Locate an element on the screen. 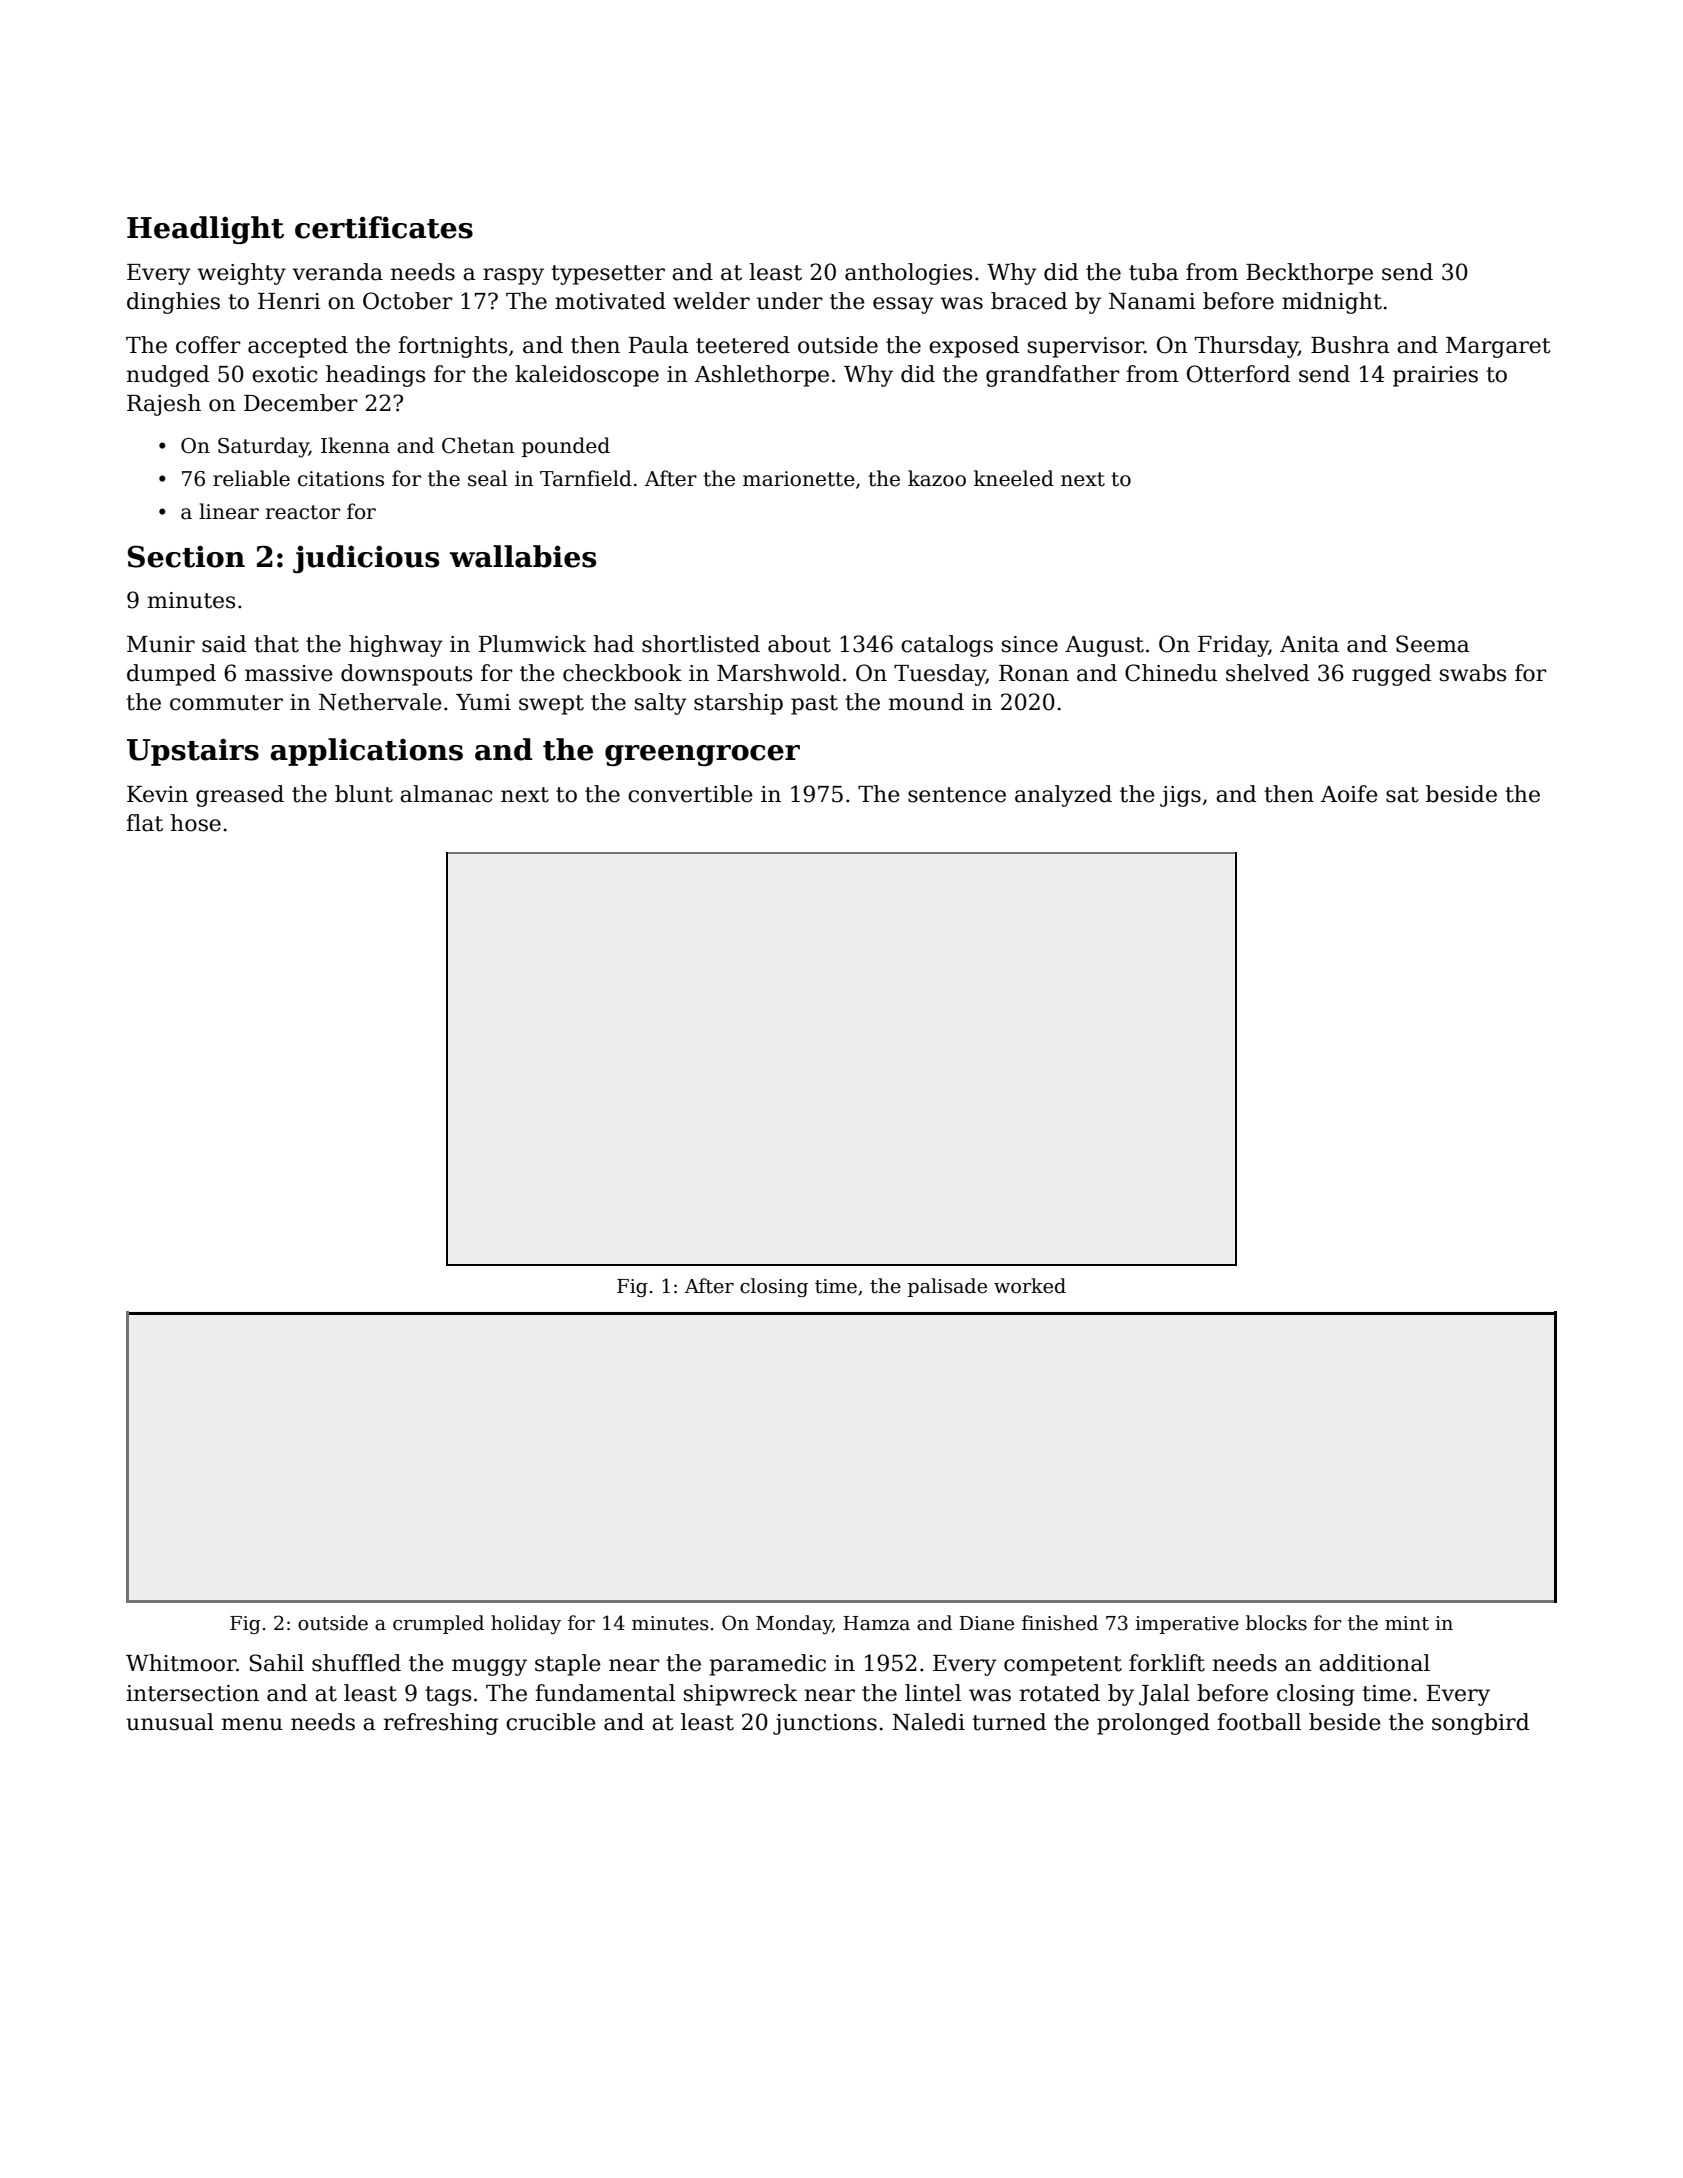 The image size is (1683, 2178). unusual is located at coordinates (170, 1722).
